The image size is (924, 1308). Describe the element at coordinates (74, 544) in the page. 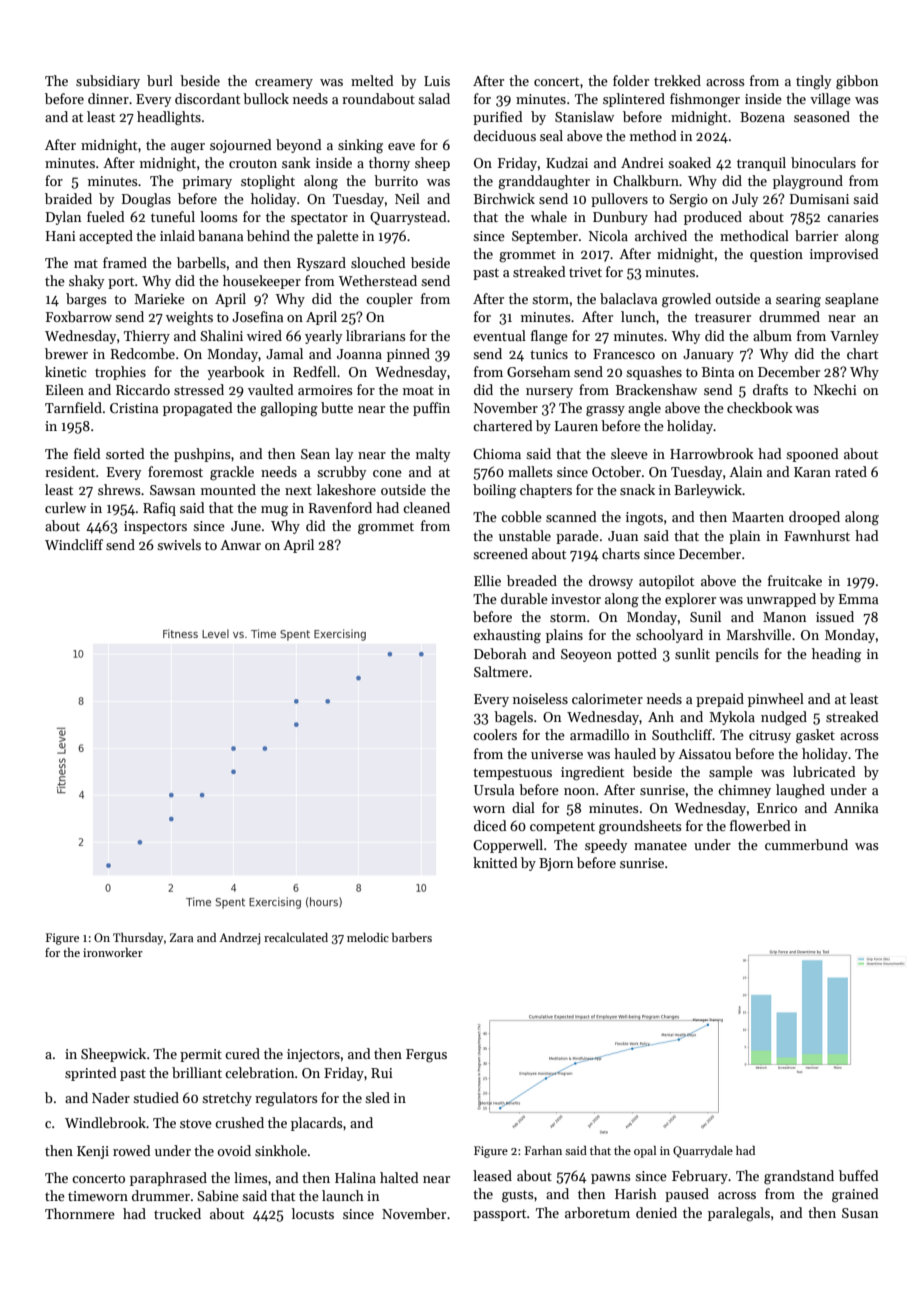

I see `Windcliff` at that location.
